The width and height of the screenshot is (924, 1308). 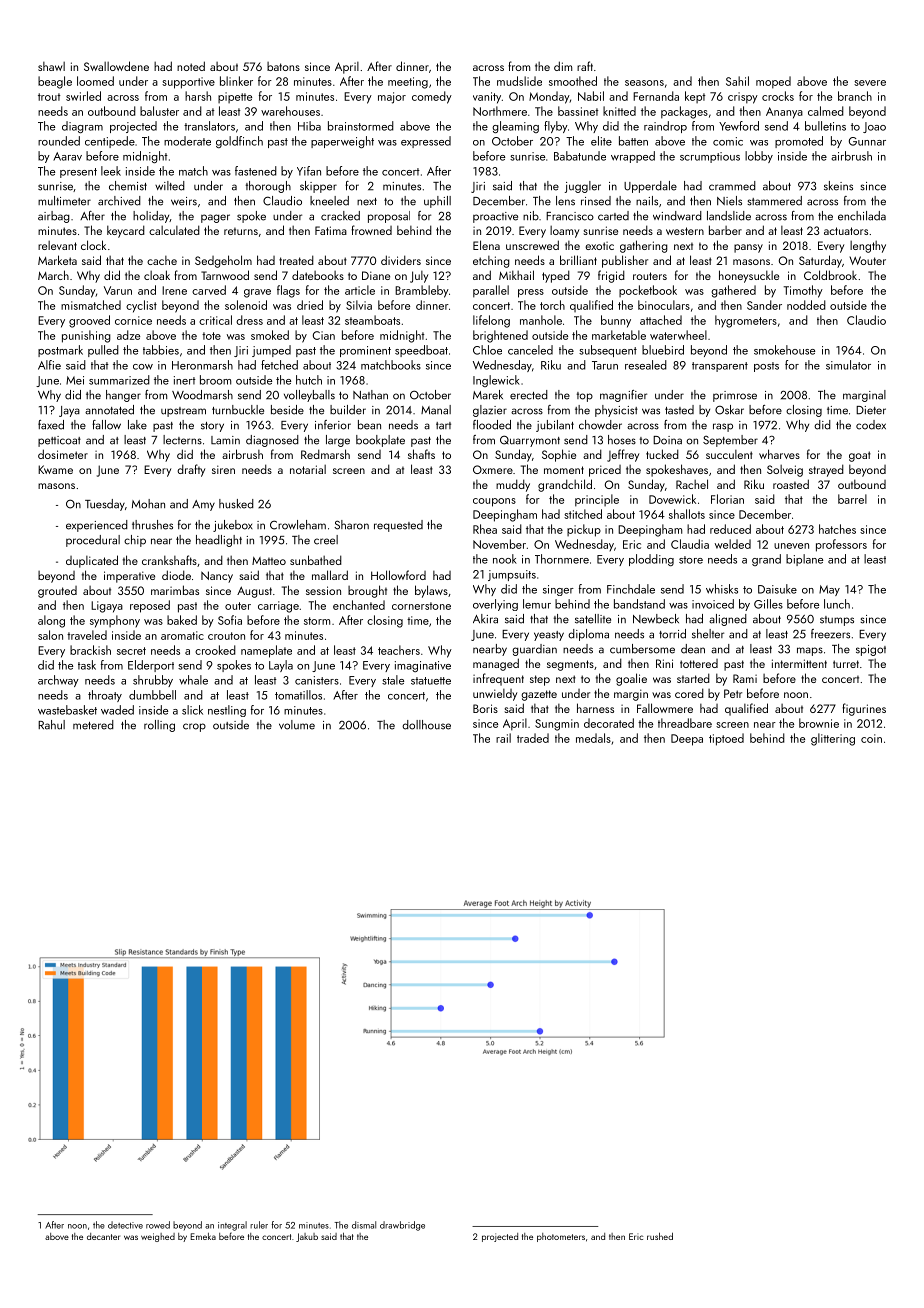 What do you see at coordinates (103, 1236) in the screenshot?
I see `decanter` at bounding box center [103, 1236].
